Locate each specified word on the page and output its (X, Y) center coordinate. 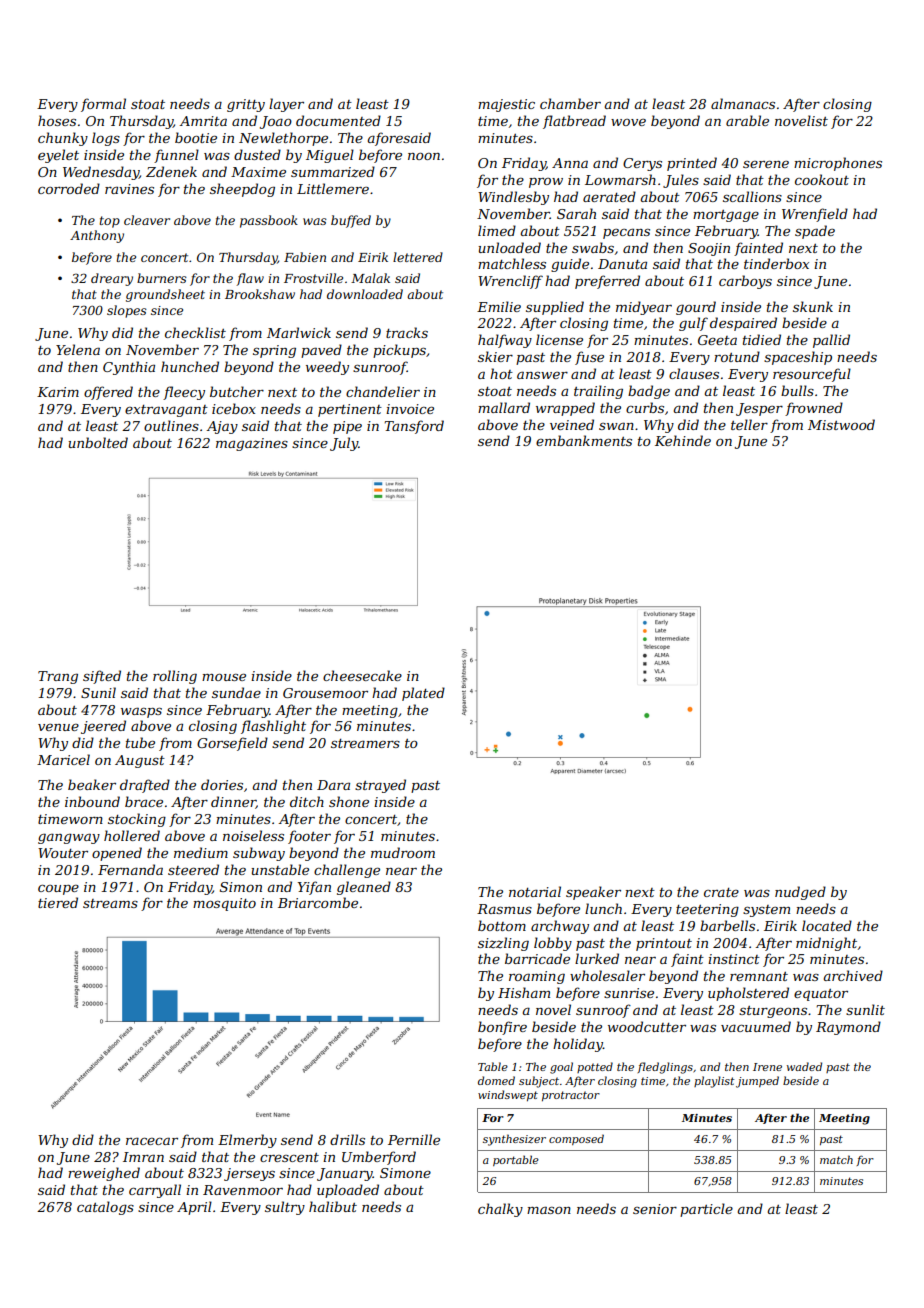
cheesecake (362, 675)
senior (655, 1209)
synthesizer (514, 1140)
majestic (506, 105)
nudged (800, 893)
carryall (155, 1191)
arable (747, 120)
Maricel (63, 759)
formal (103, 105)
